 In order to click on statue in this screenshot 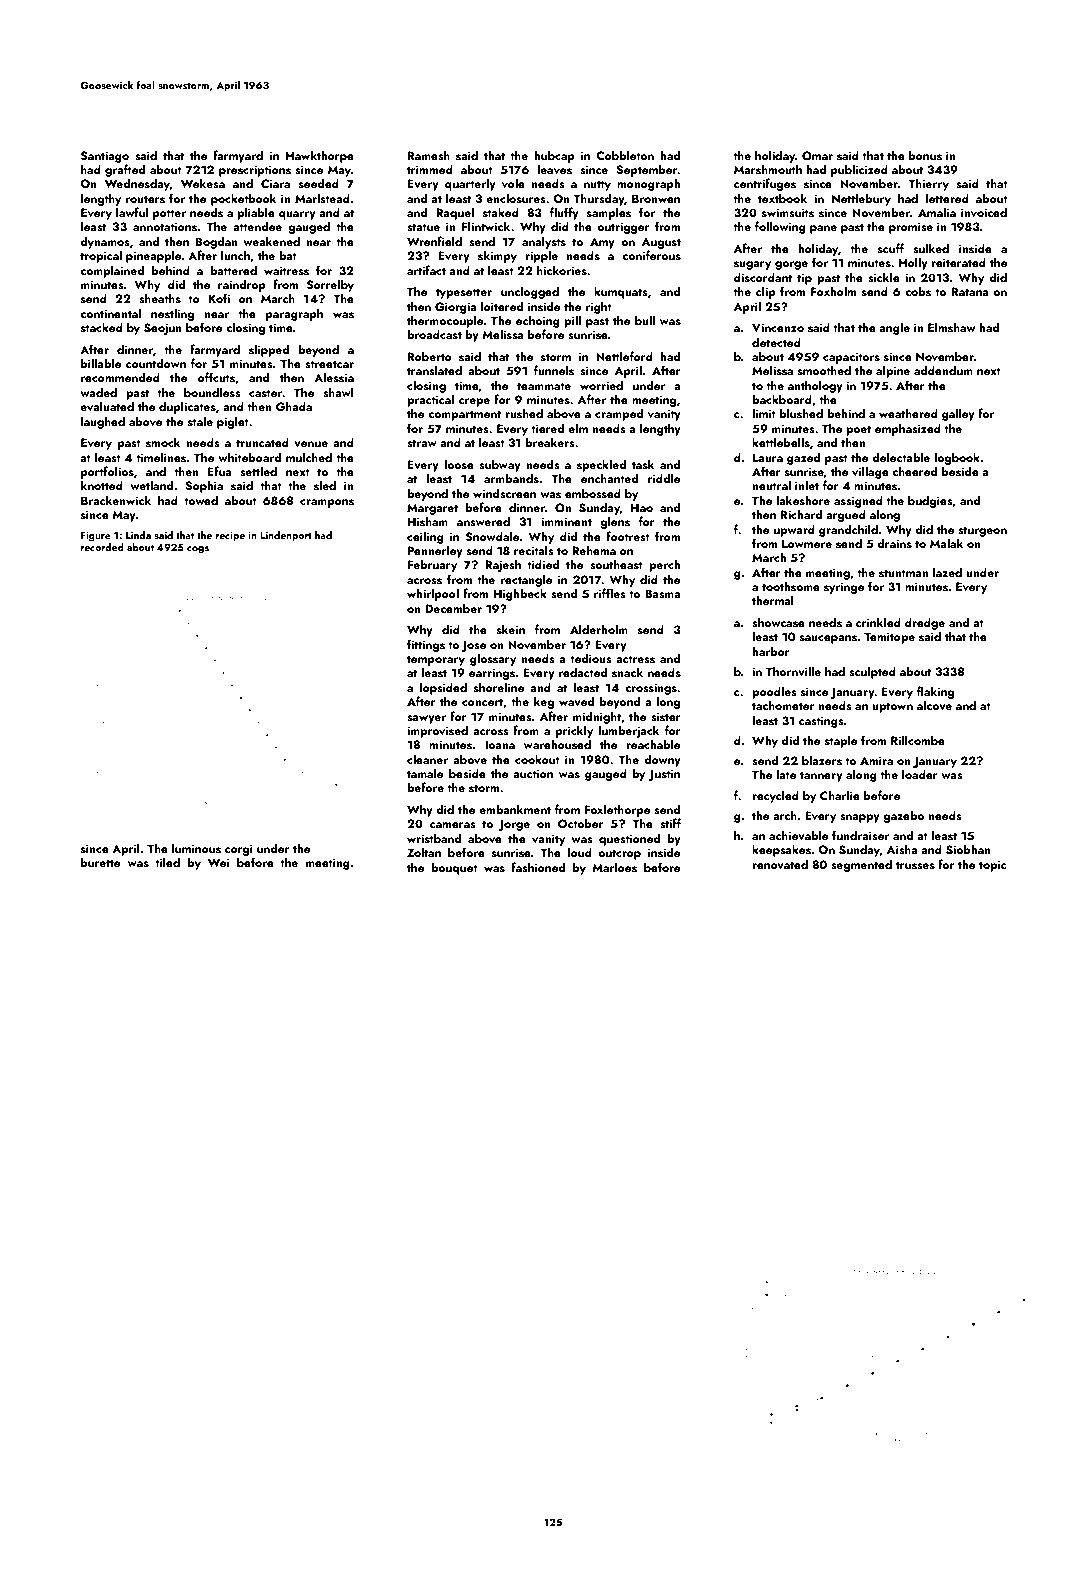, I will do `click(423, 227)`.
